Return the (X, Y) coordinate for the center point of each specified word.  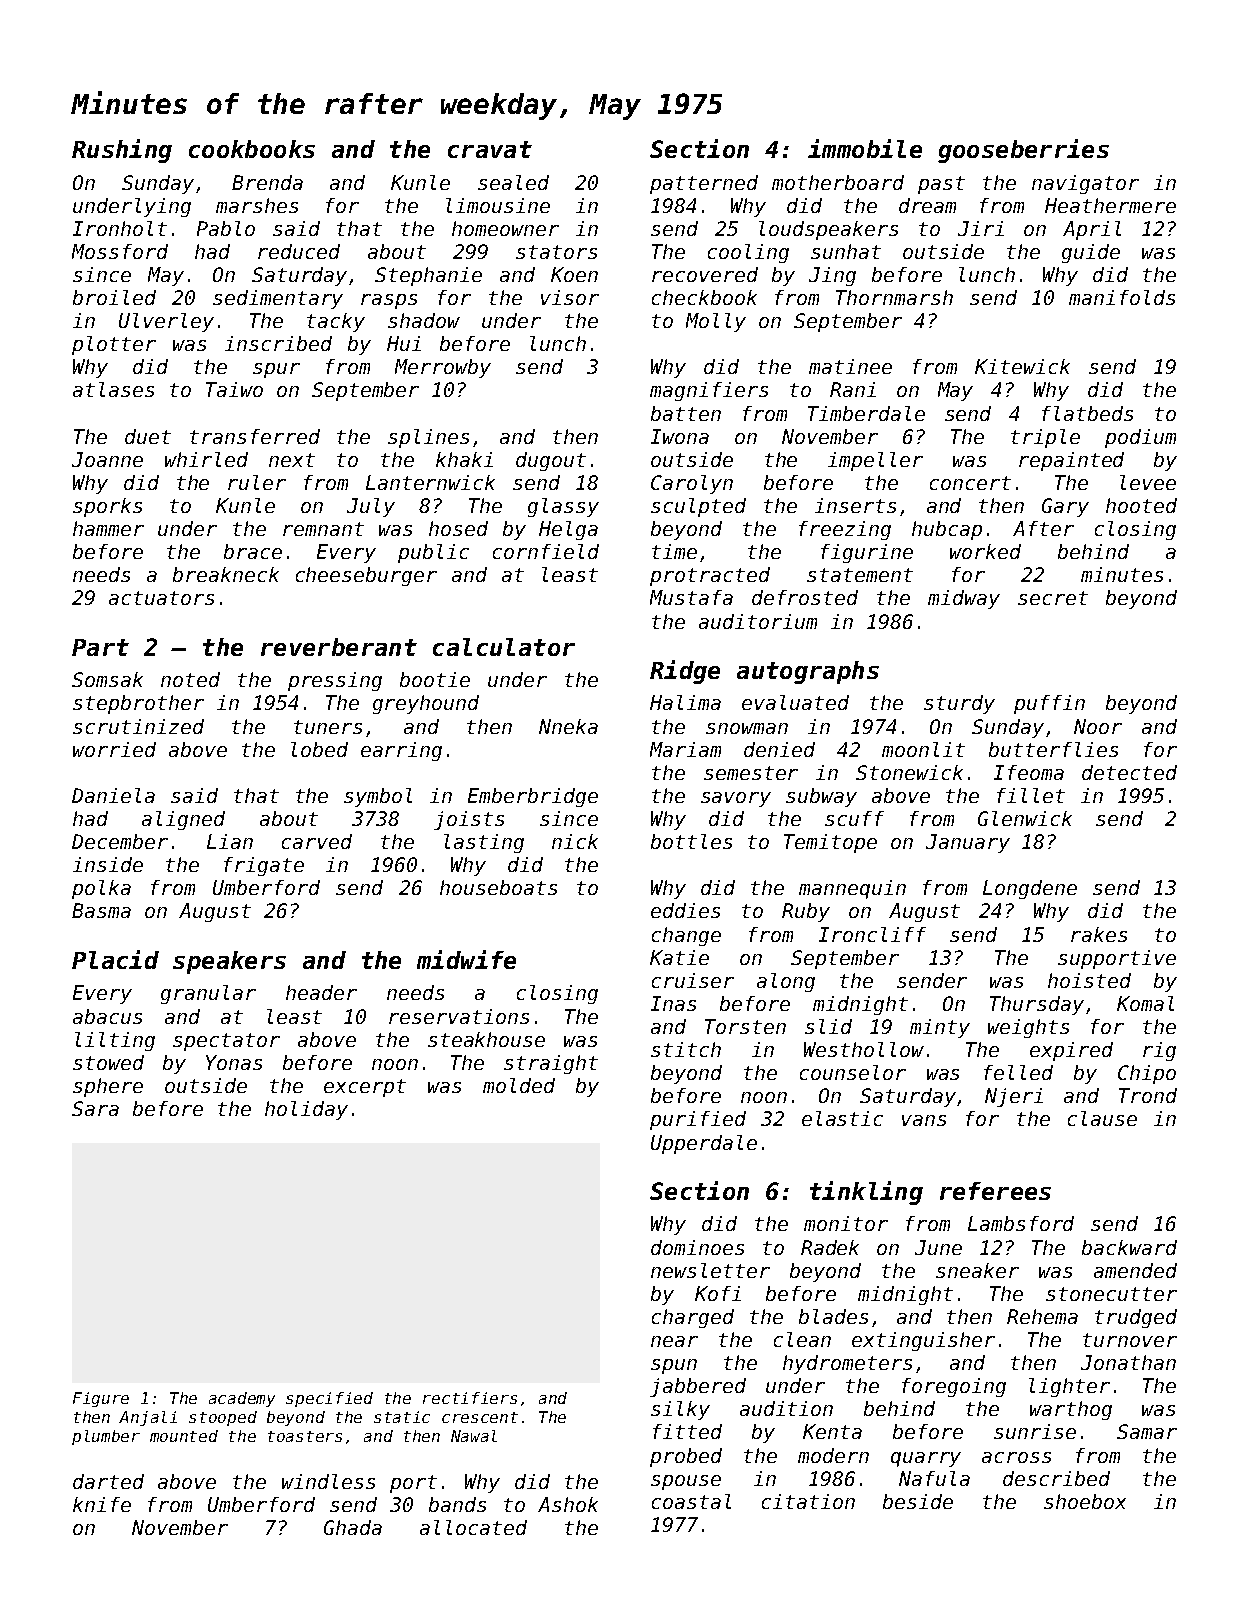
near (674, 1341)
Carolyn (692, 484)
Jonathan (1128, 1362)
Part (100, 647)
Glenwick (1025, 818)
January (968, 843)
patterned (704, 184)
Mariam (685, 749)
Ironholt (120, 228)
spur (276, 370)
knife (102, 1504)
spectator (226, 1042)
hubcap (947, 530)
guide (1091, 253)
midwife (466, 959)
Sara (95, 1108)
